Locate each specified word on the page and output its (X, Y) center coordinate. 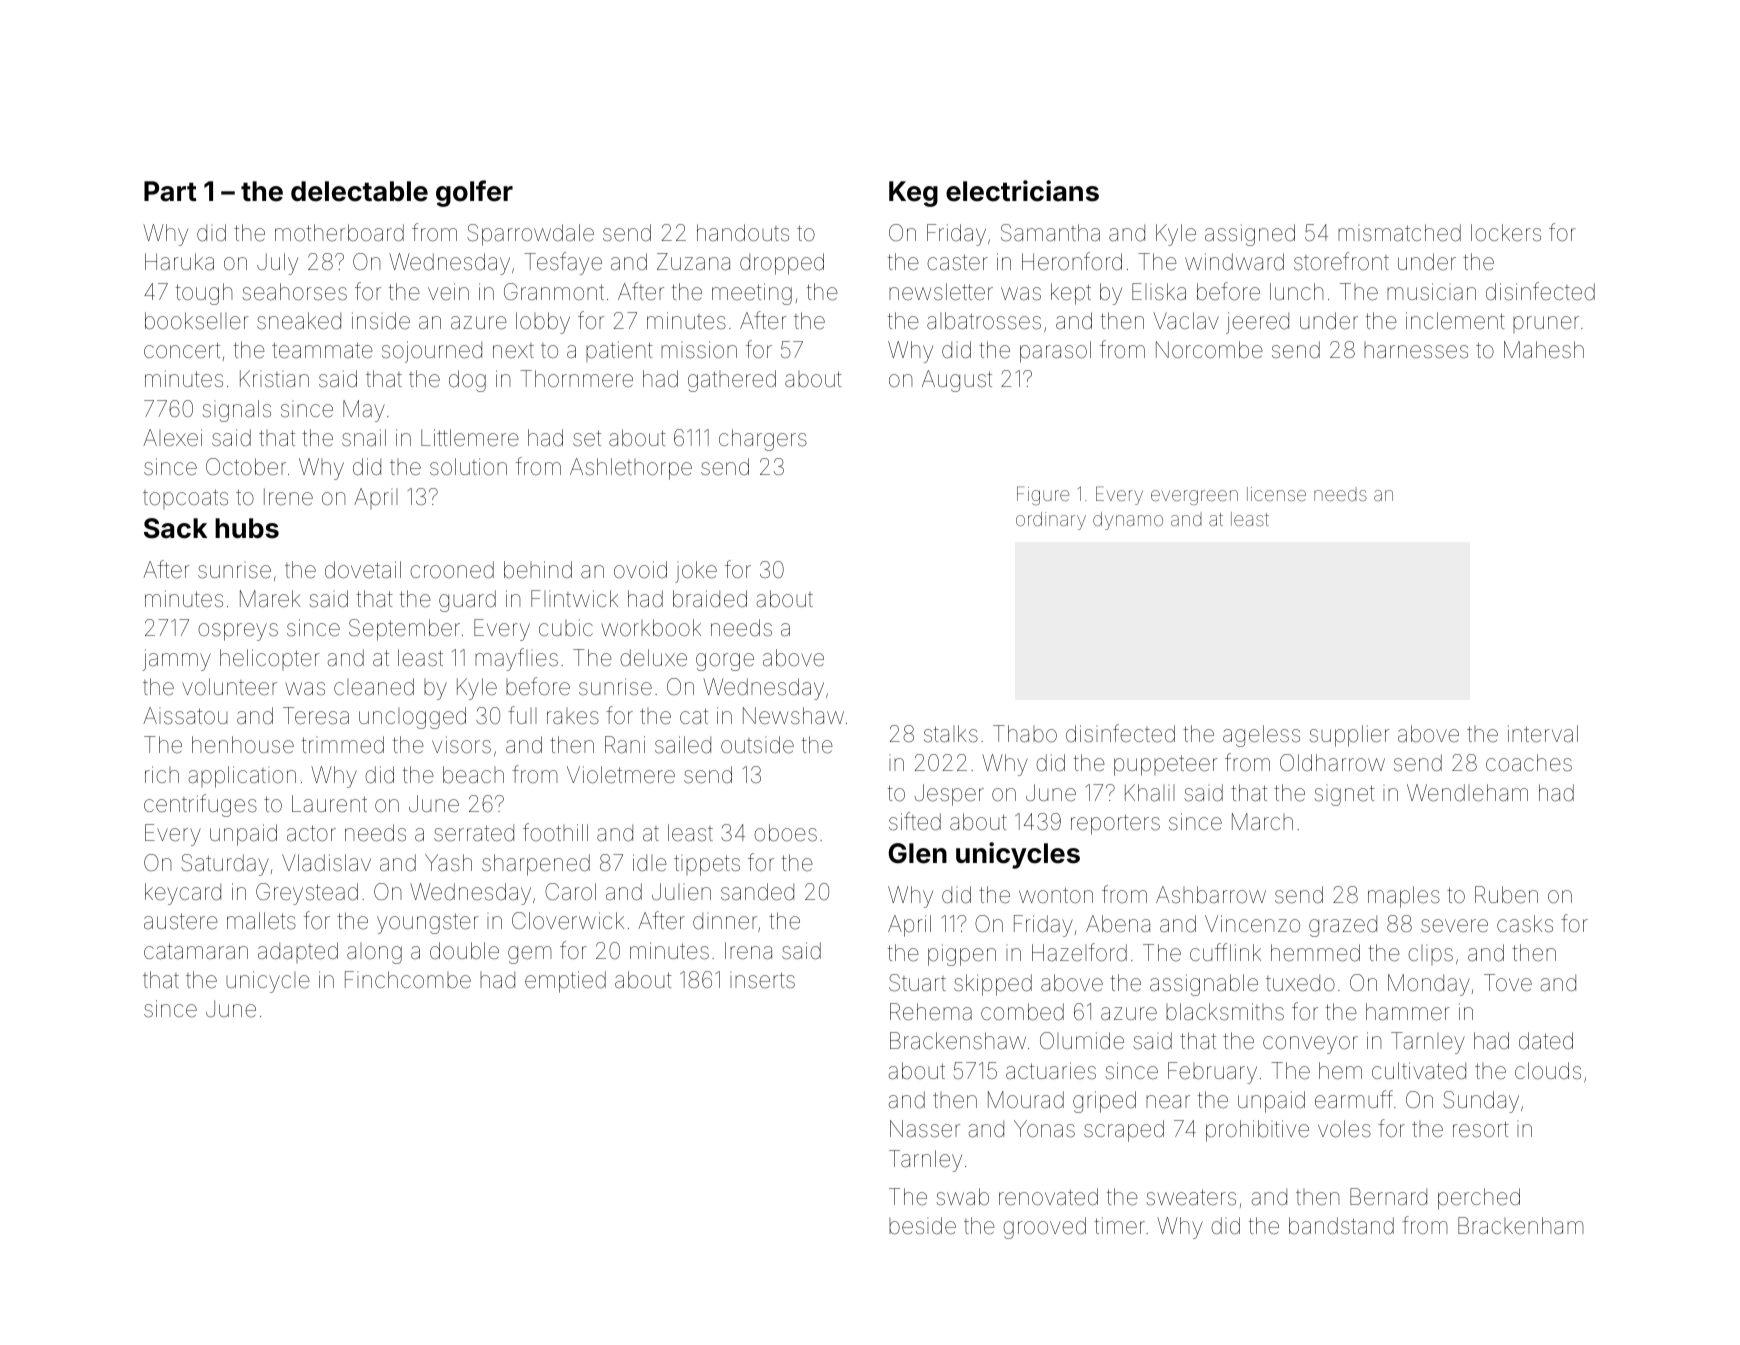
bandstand (1341, 1226)
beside (922, 1226)
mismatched (1399, 233)
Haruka (179, 262)
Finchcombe (408, 980)
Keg (913, 194)
